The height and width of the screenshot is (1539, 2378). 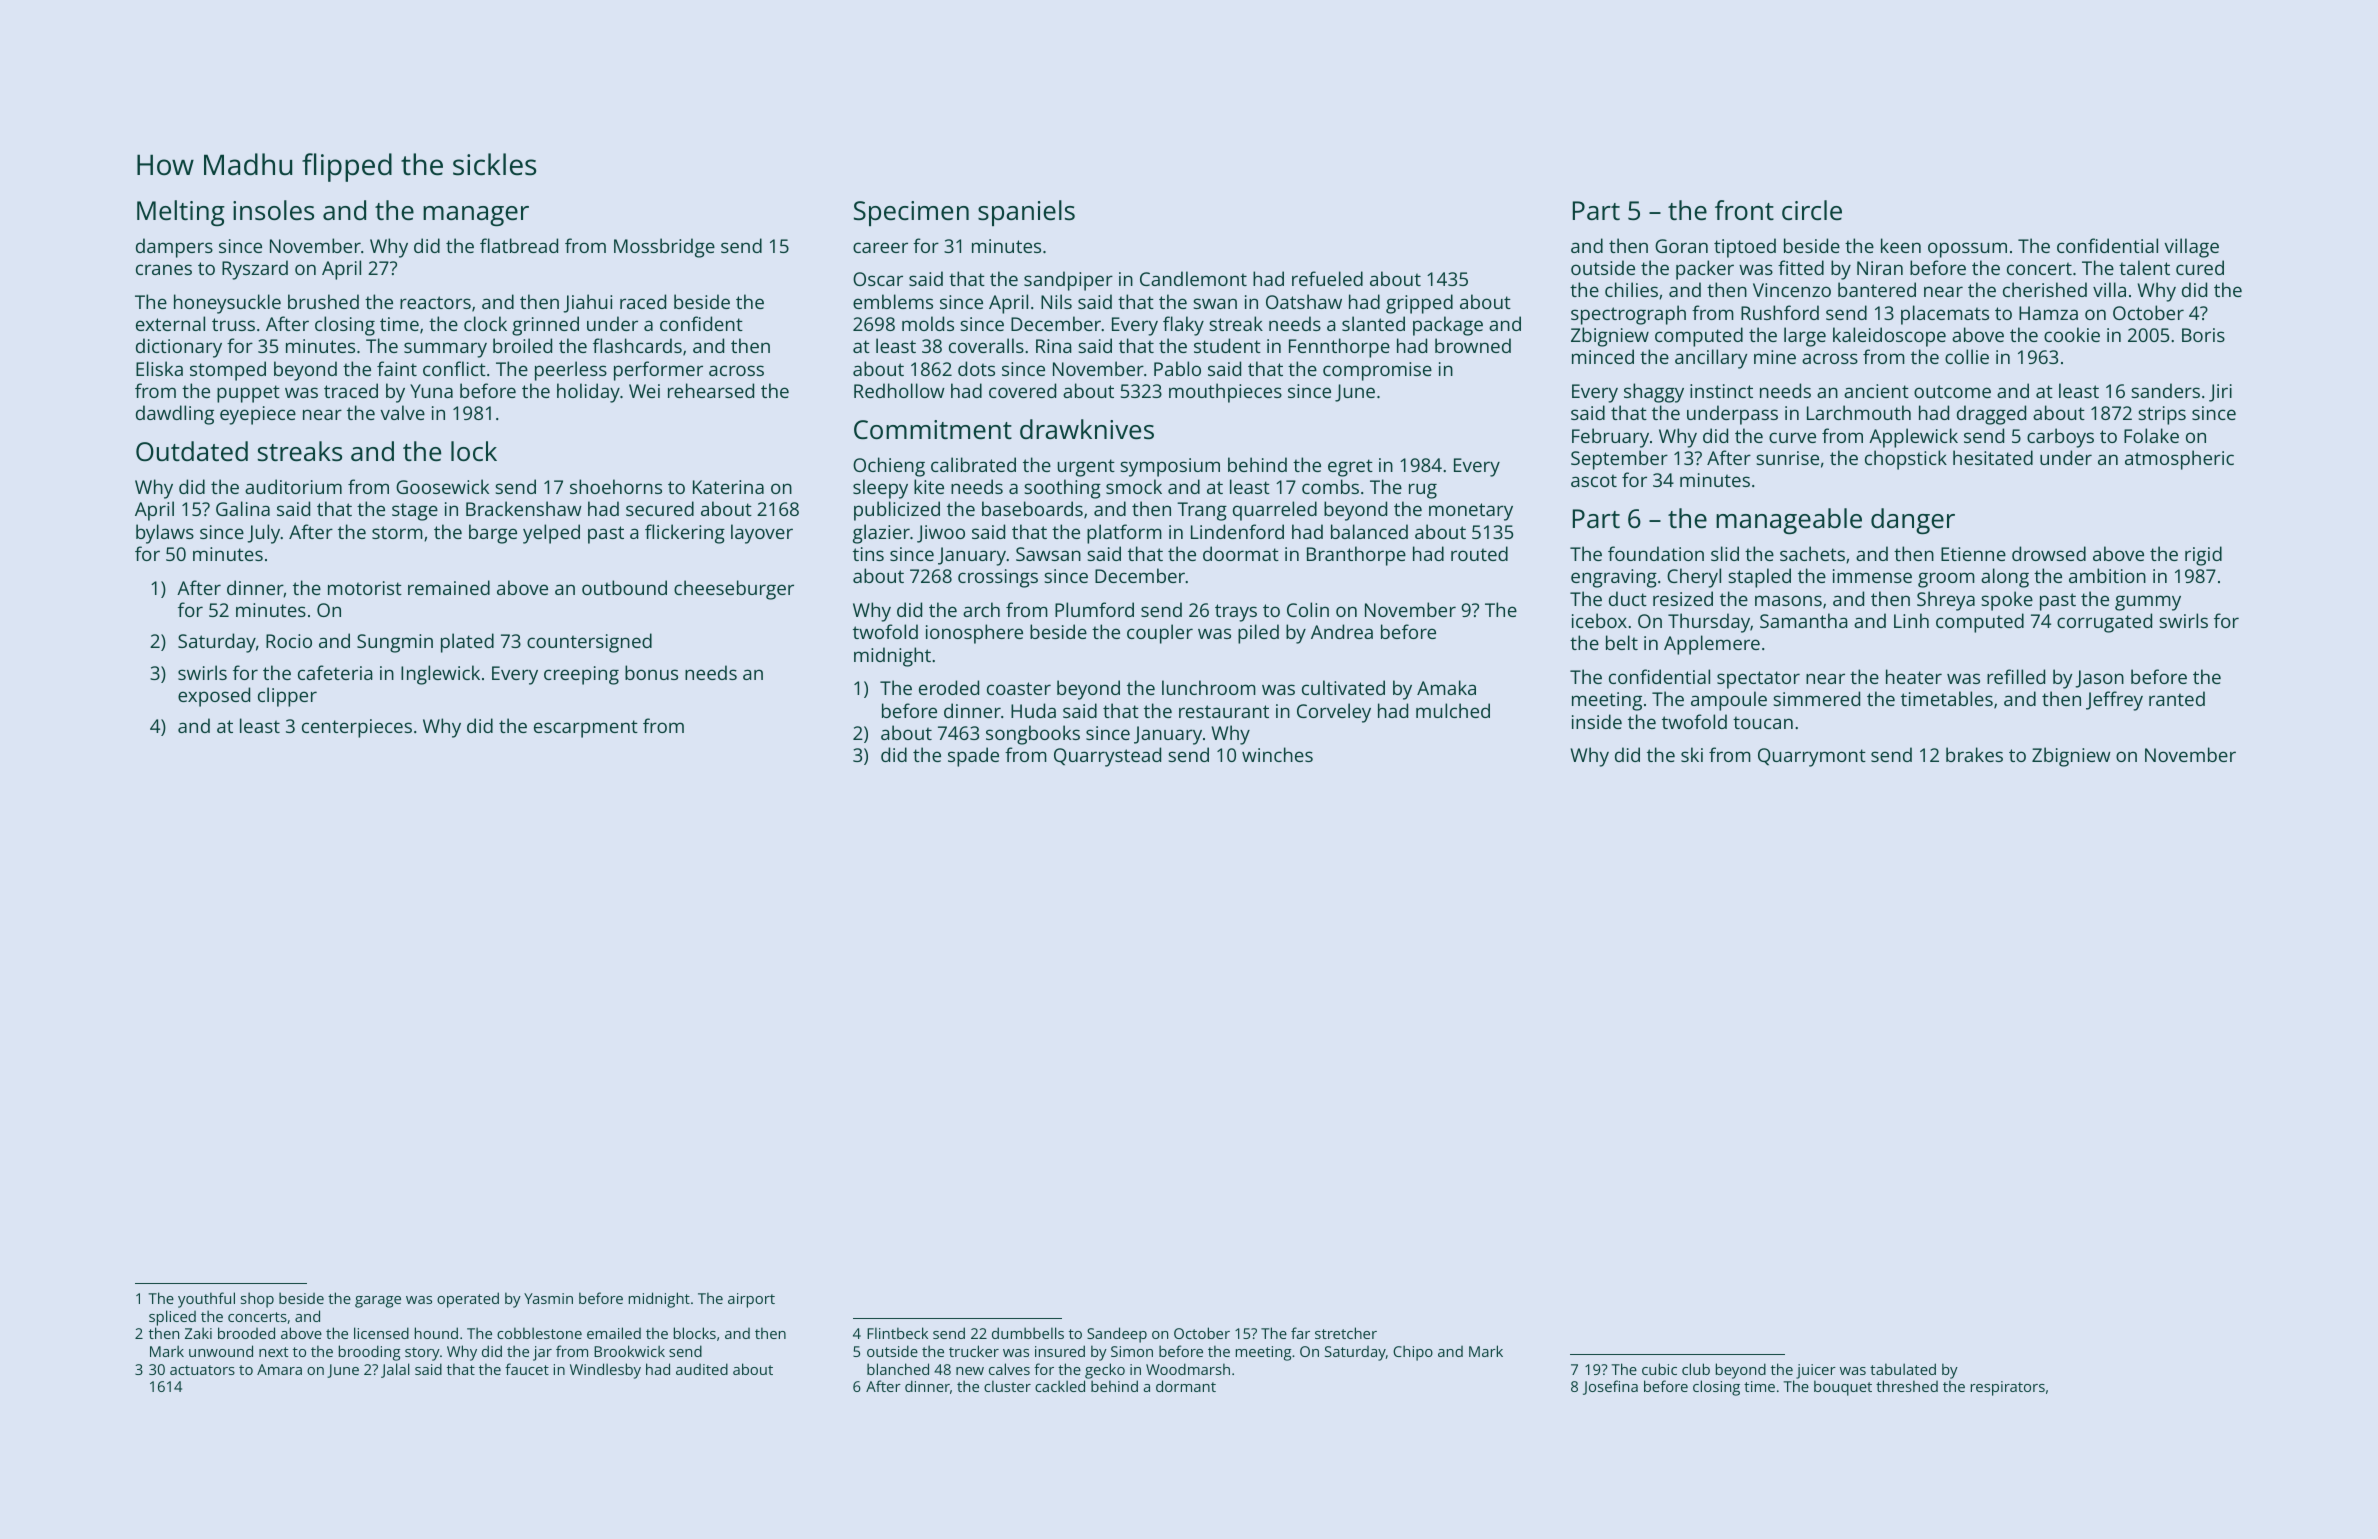 I want to click on exposed, so click(x=214, y=697).
